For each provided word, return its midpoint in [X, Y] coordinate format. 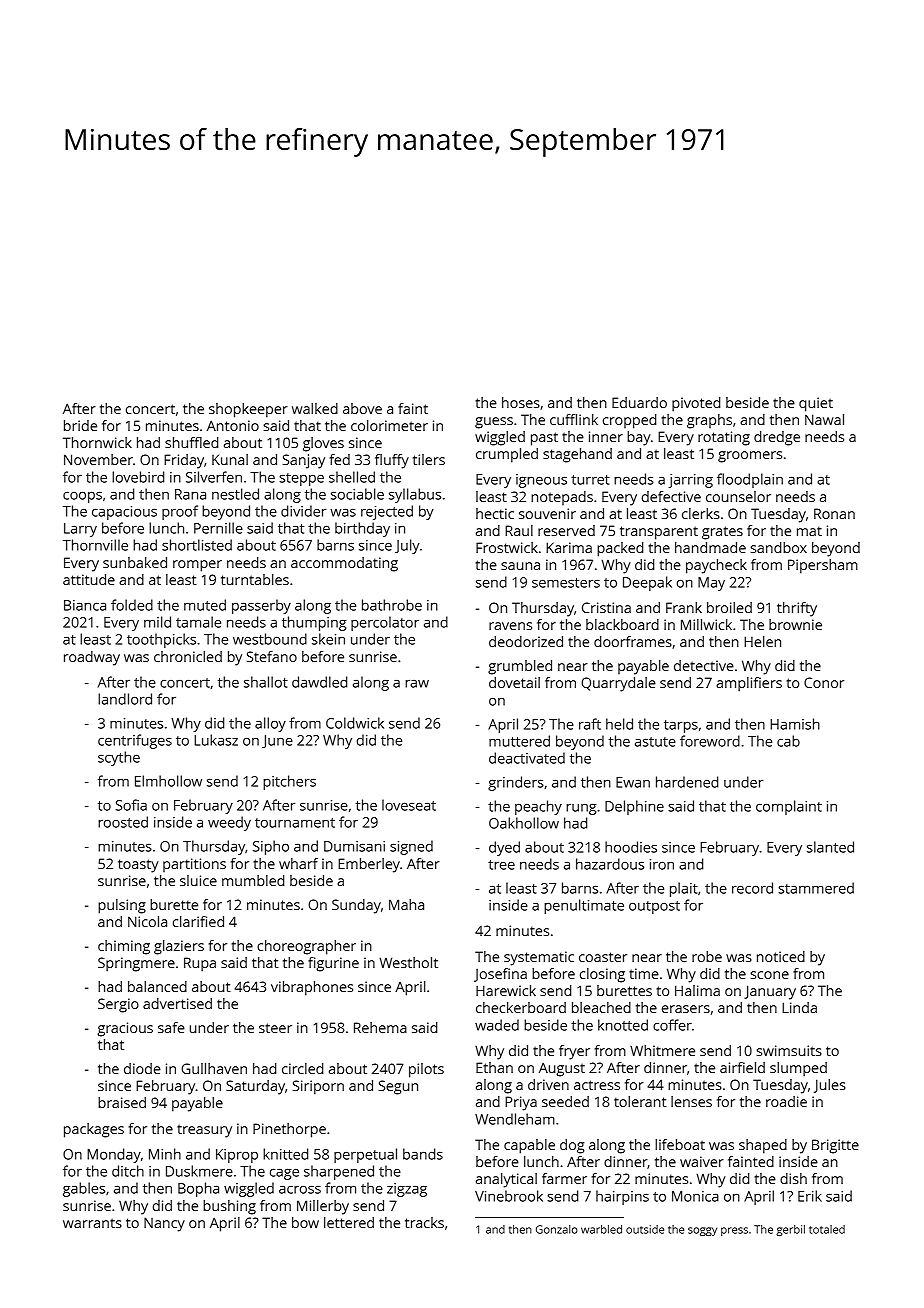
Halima [697, 990]
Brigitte [835, 1146]
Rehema [380, 1027]
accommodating [344, 564]
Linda [799, 1007]
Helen [762, 641]
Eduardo [639, 402]
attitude [89, 579]
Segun [398, 1087]
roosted [123, 822]
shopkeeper [248, 410]
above [362, 408]
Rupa [200, 964]
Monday [114, 1155]
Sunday [356, 906]
